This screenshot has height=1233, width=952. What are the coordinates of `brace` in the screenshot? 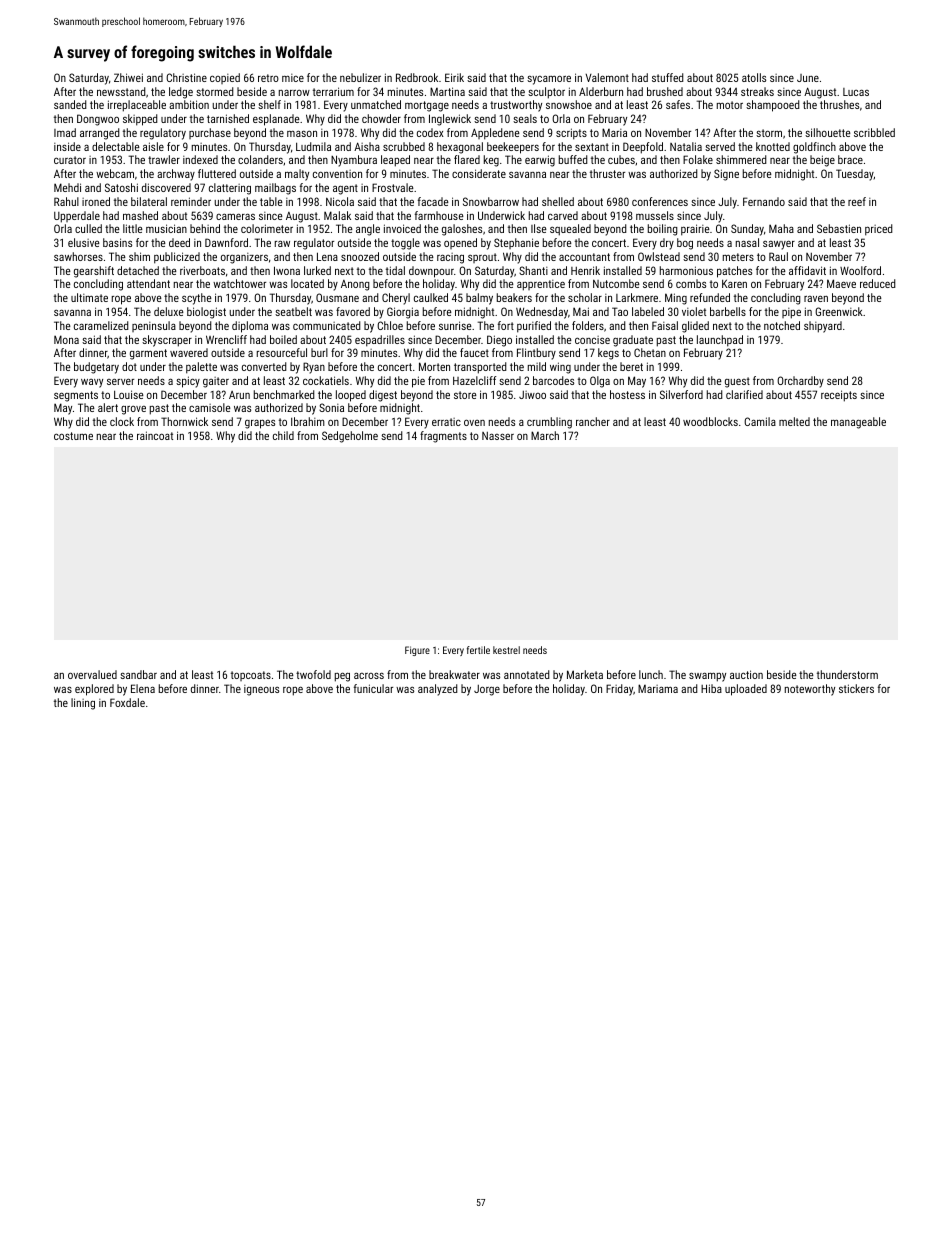 It's located at (850, 159).
